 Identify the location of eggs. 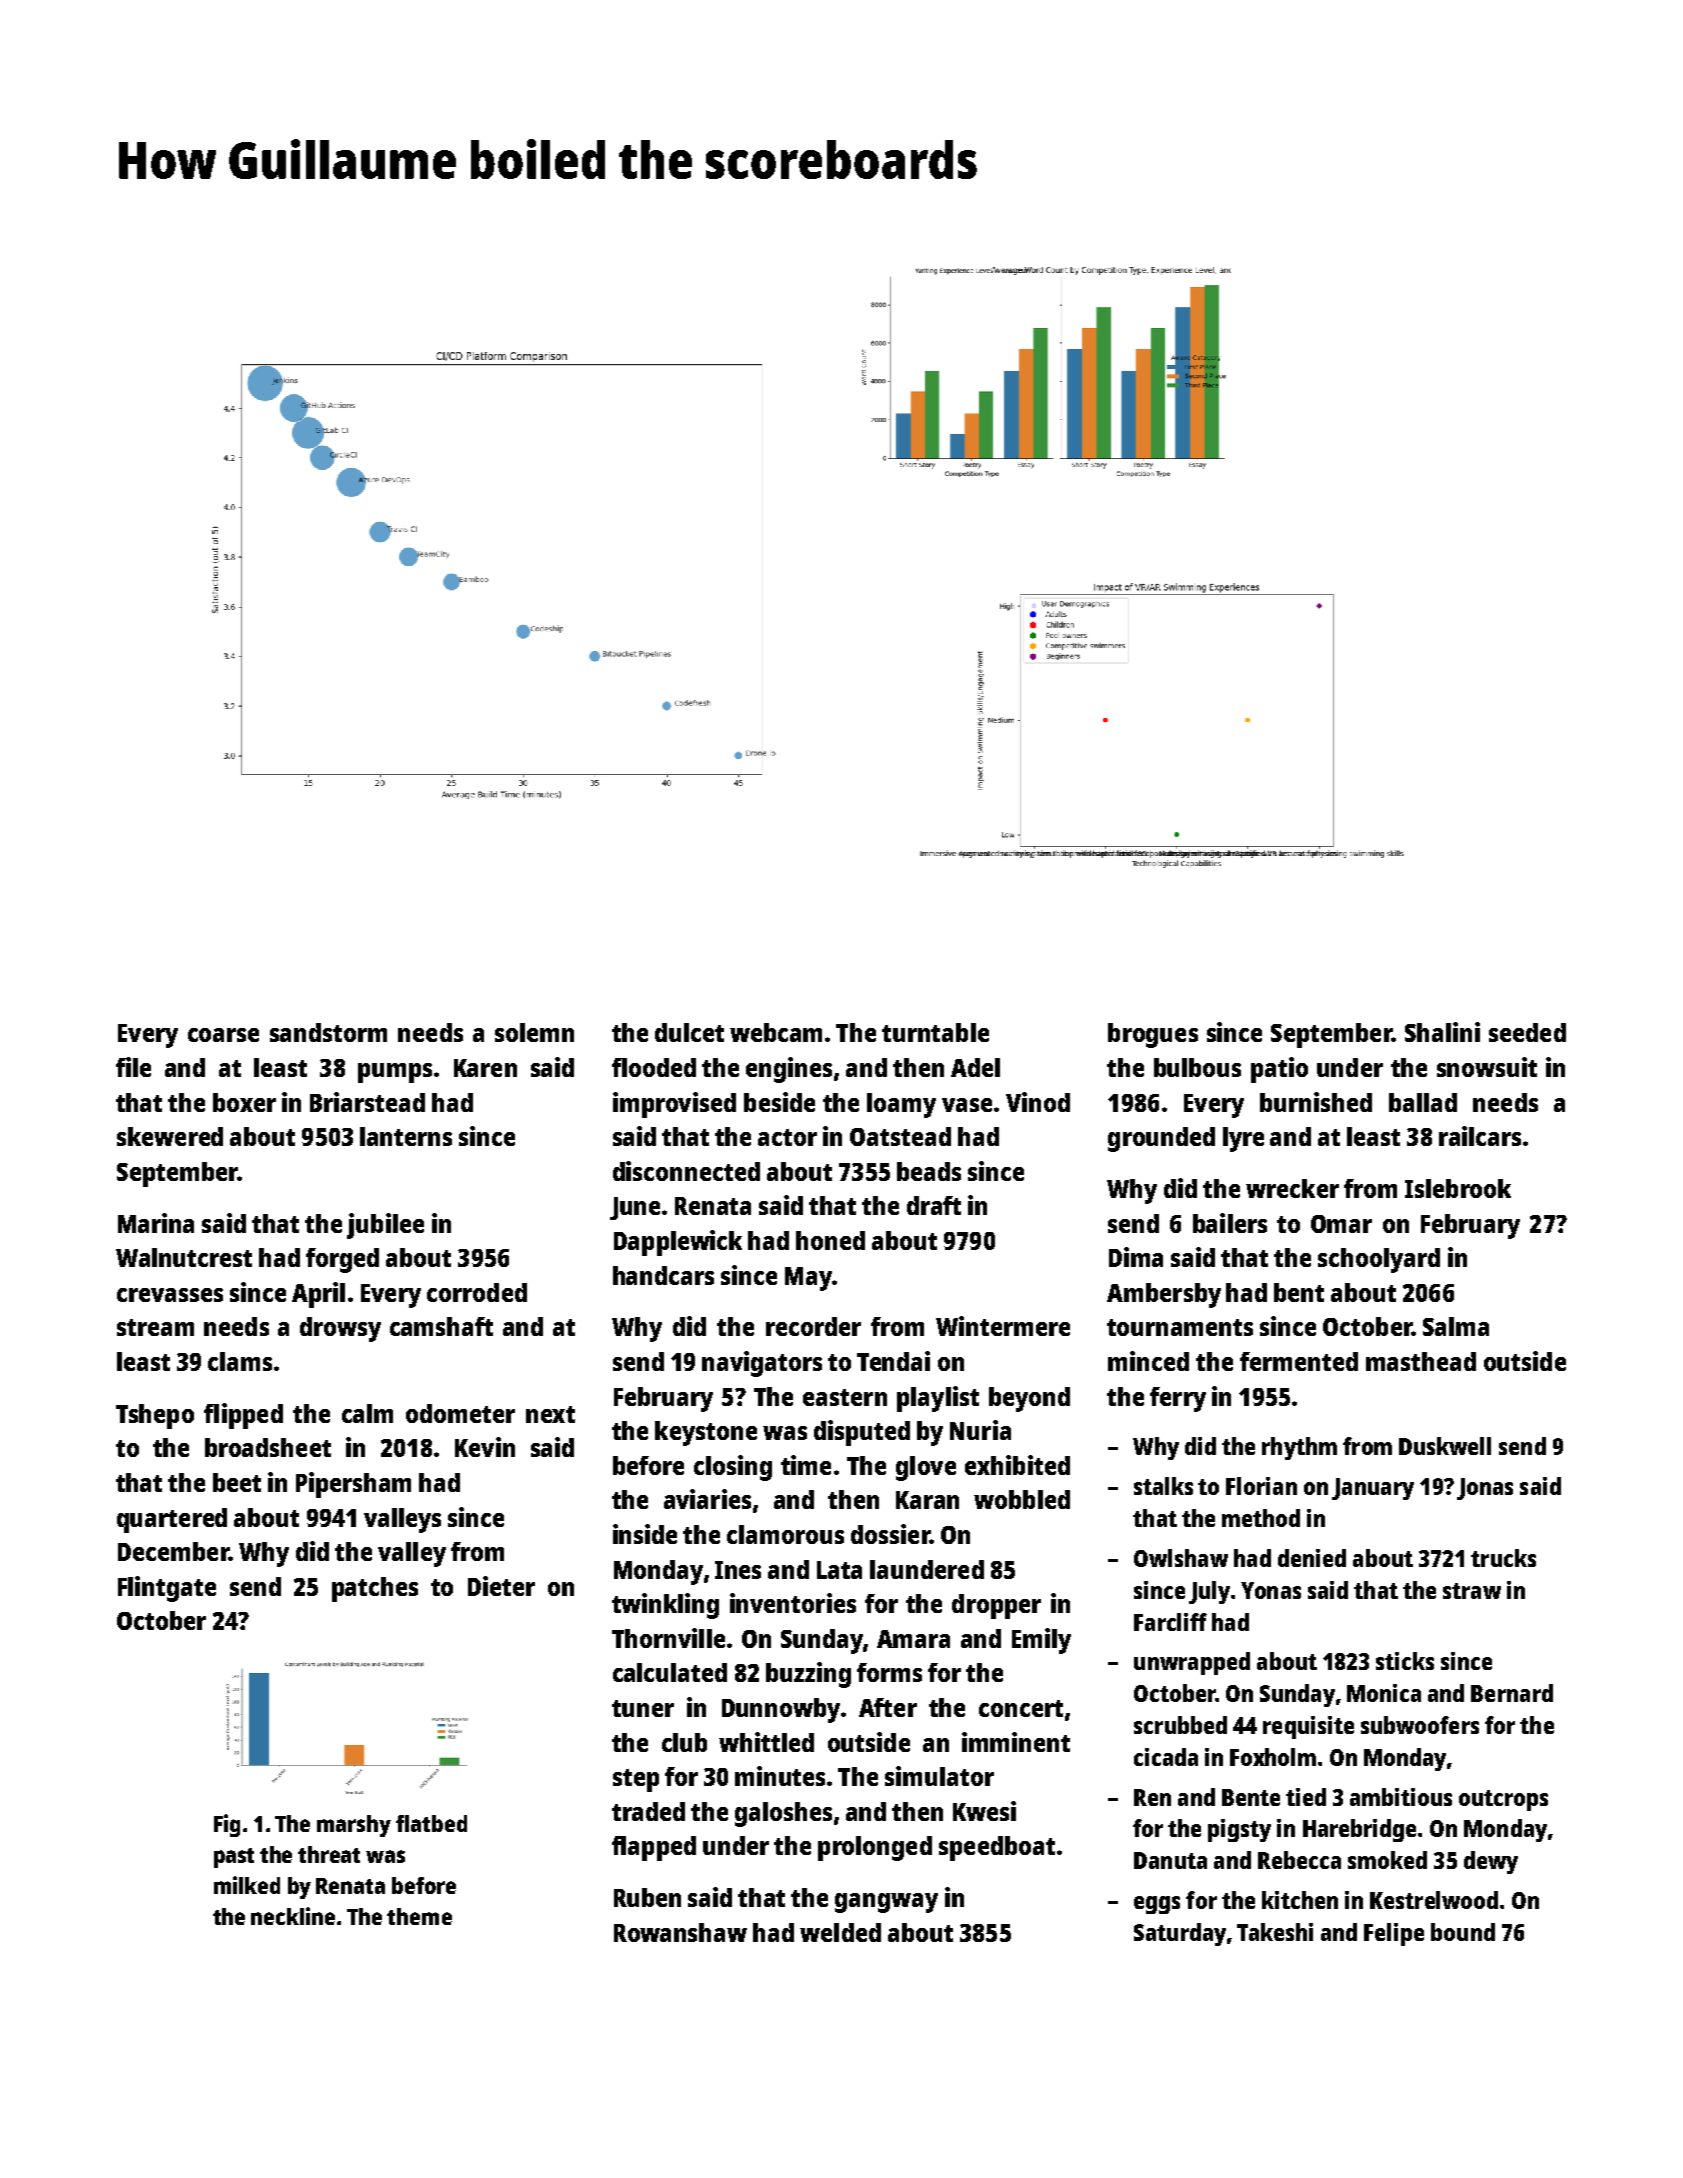
(1157, 1905).
